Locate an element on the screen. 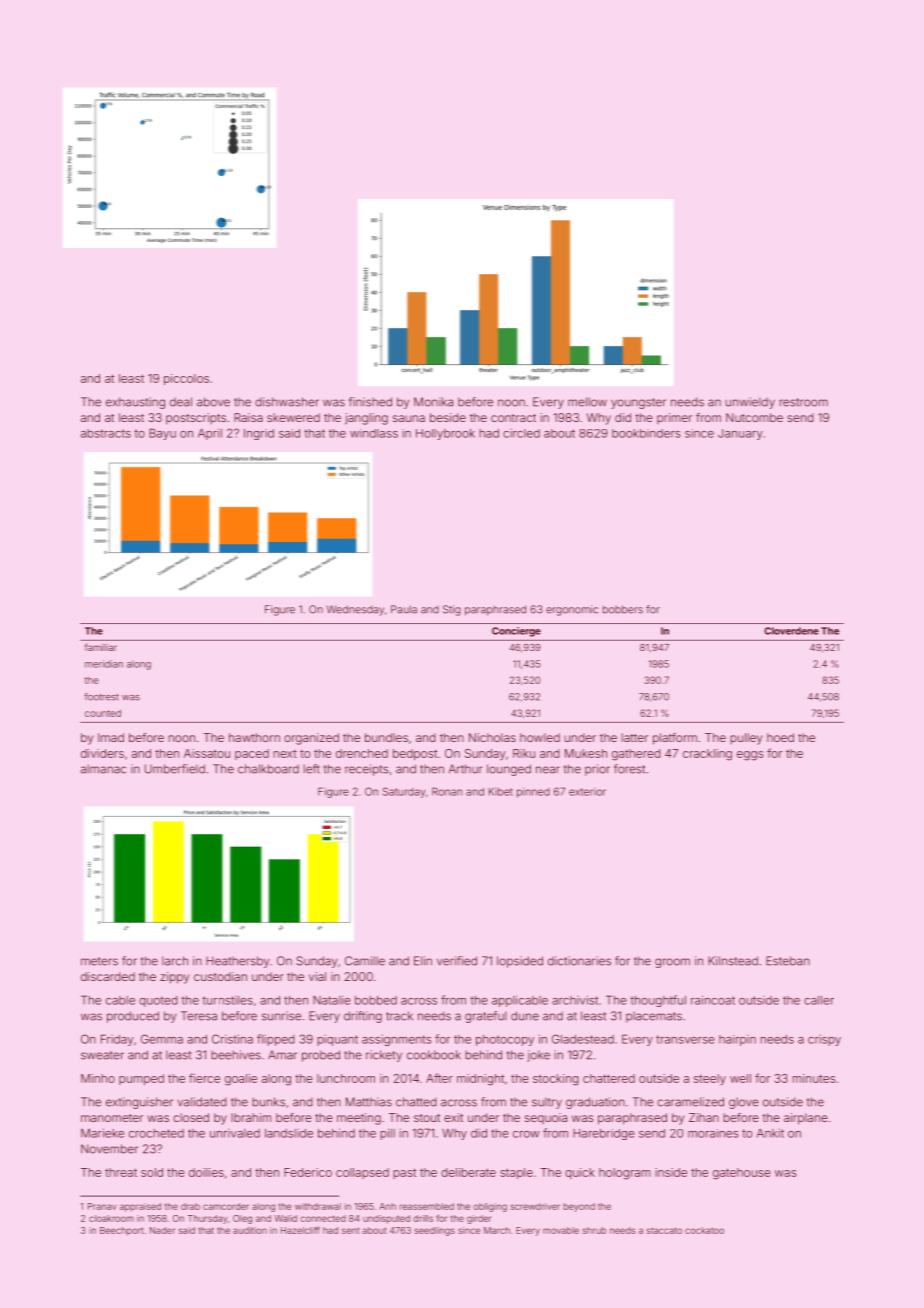 The image size is (924, 1308). restroom is located at coordinates (803, 402).
